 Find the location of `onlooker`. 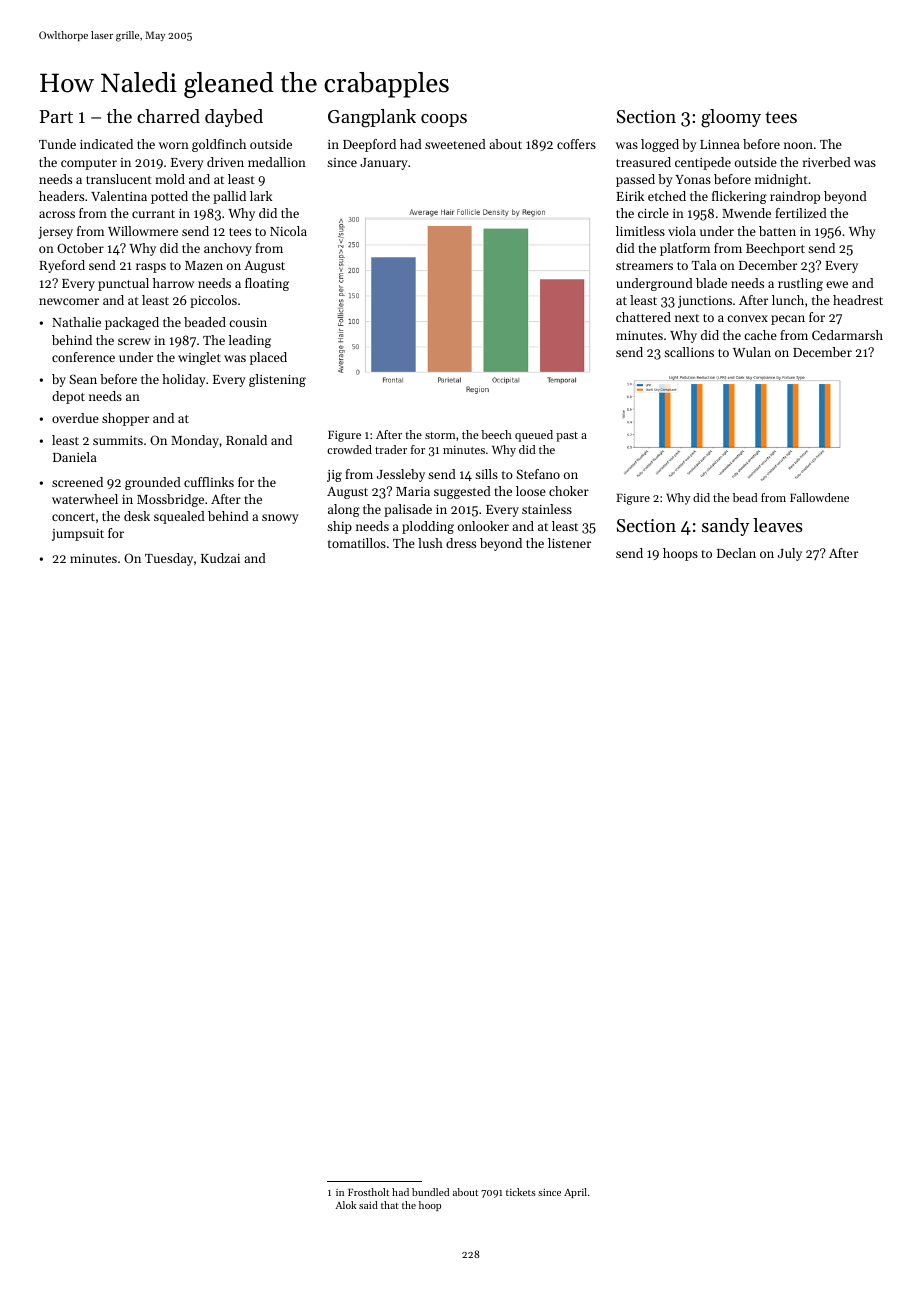

onlooker is located at coordinates (483, 526).
